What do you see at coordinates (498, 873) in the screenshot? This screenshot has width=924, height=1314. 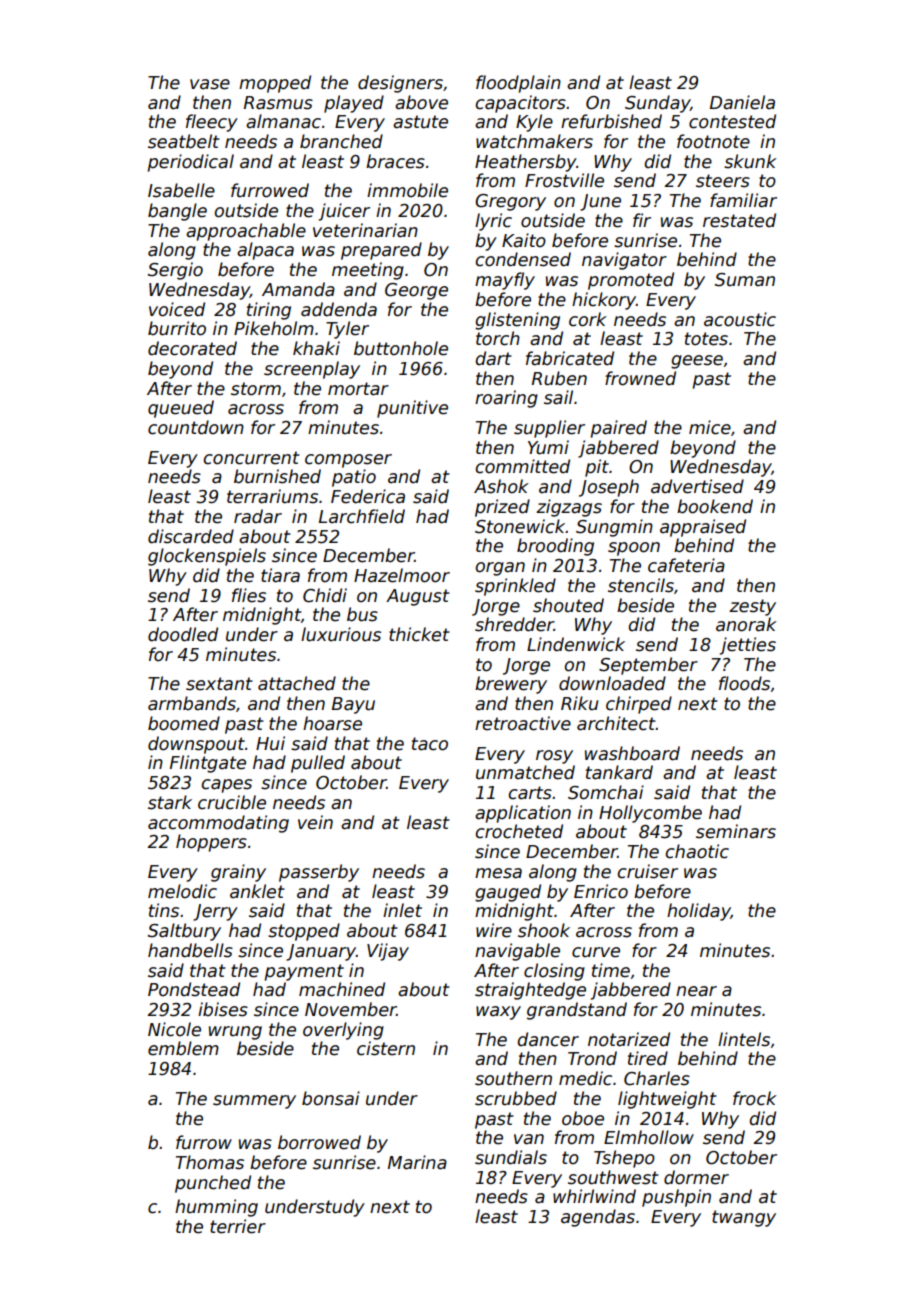 I see `mesa` at bounding box center [498, 873].
